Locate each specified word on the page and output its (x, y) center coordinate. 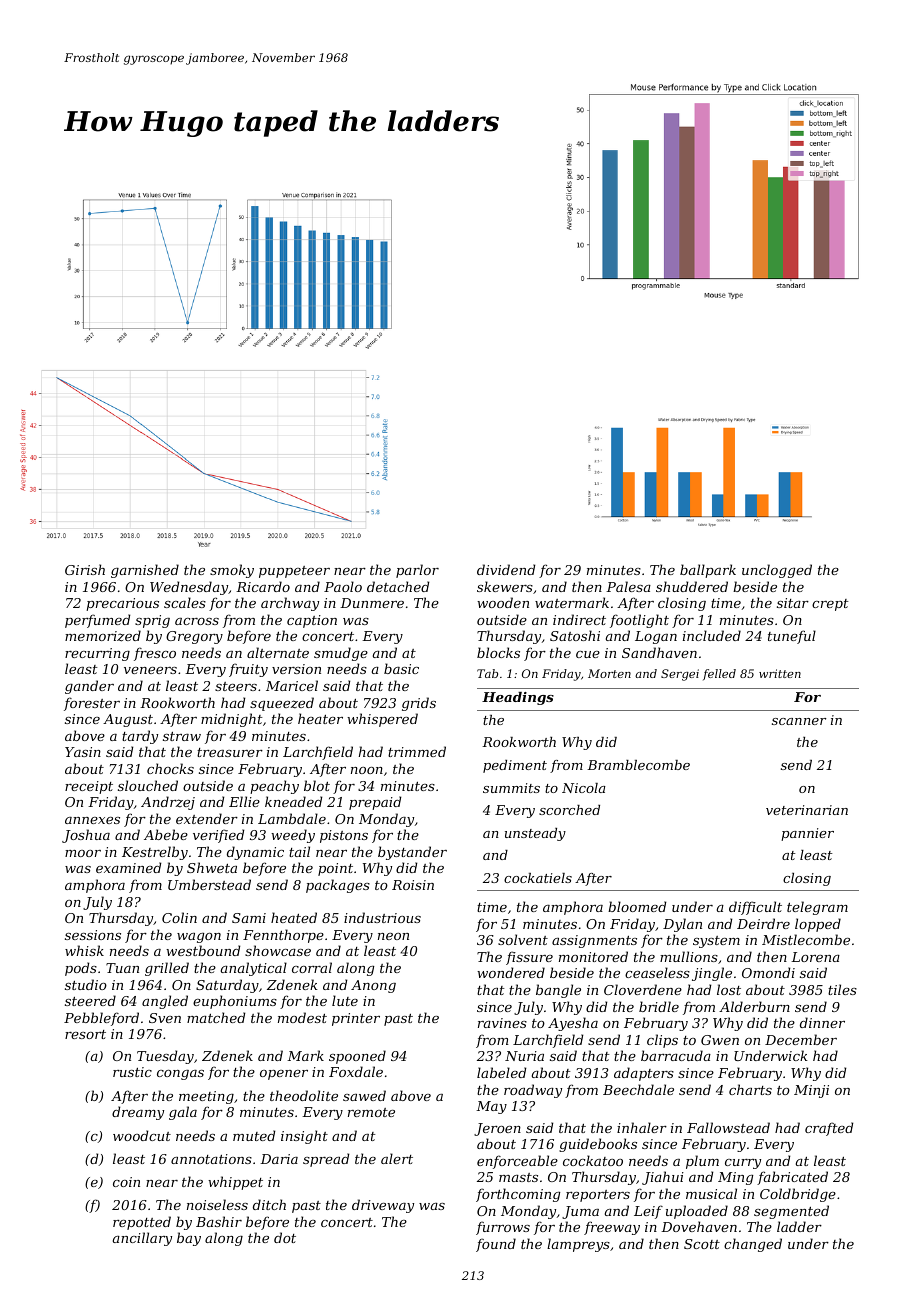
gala (183, 1113)
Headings (518, 698)
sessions (93, 935)
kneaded (293, 801)
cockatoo (593, 1160)
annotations (211, 1159)
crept (830, 605)
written (780, 673)
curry (743, 1164)
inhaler (642, 1127)
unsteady (535, 834)
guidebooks (598, 1145)
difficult (755, 908)
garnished (145, 571)
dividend (506, 569)
